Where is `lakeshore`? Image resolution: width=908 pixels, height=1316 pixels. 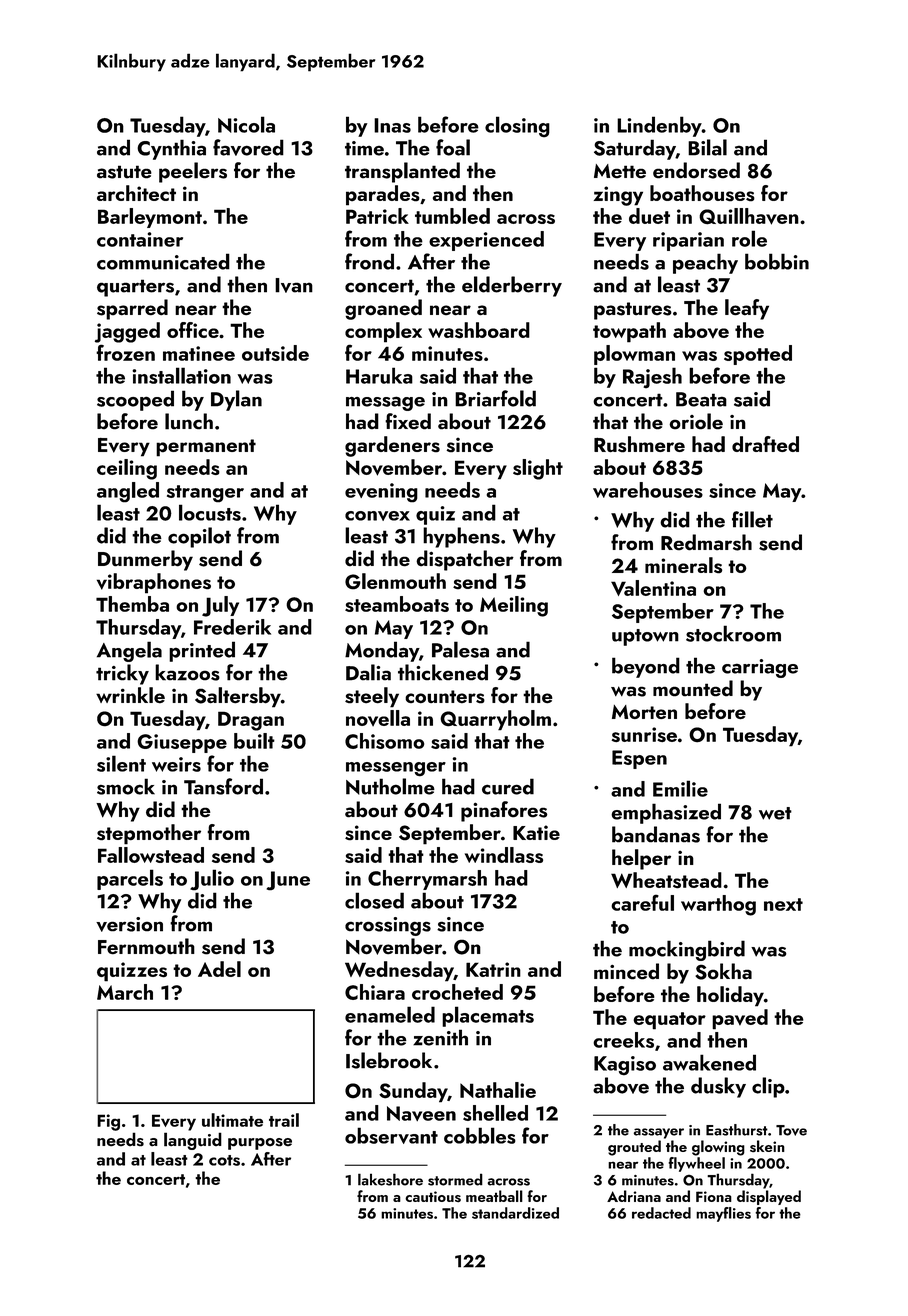
lakeshore is located at coordinates (390, 1179).
